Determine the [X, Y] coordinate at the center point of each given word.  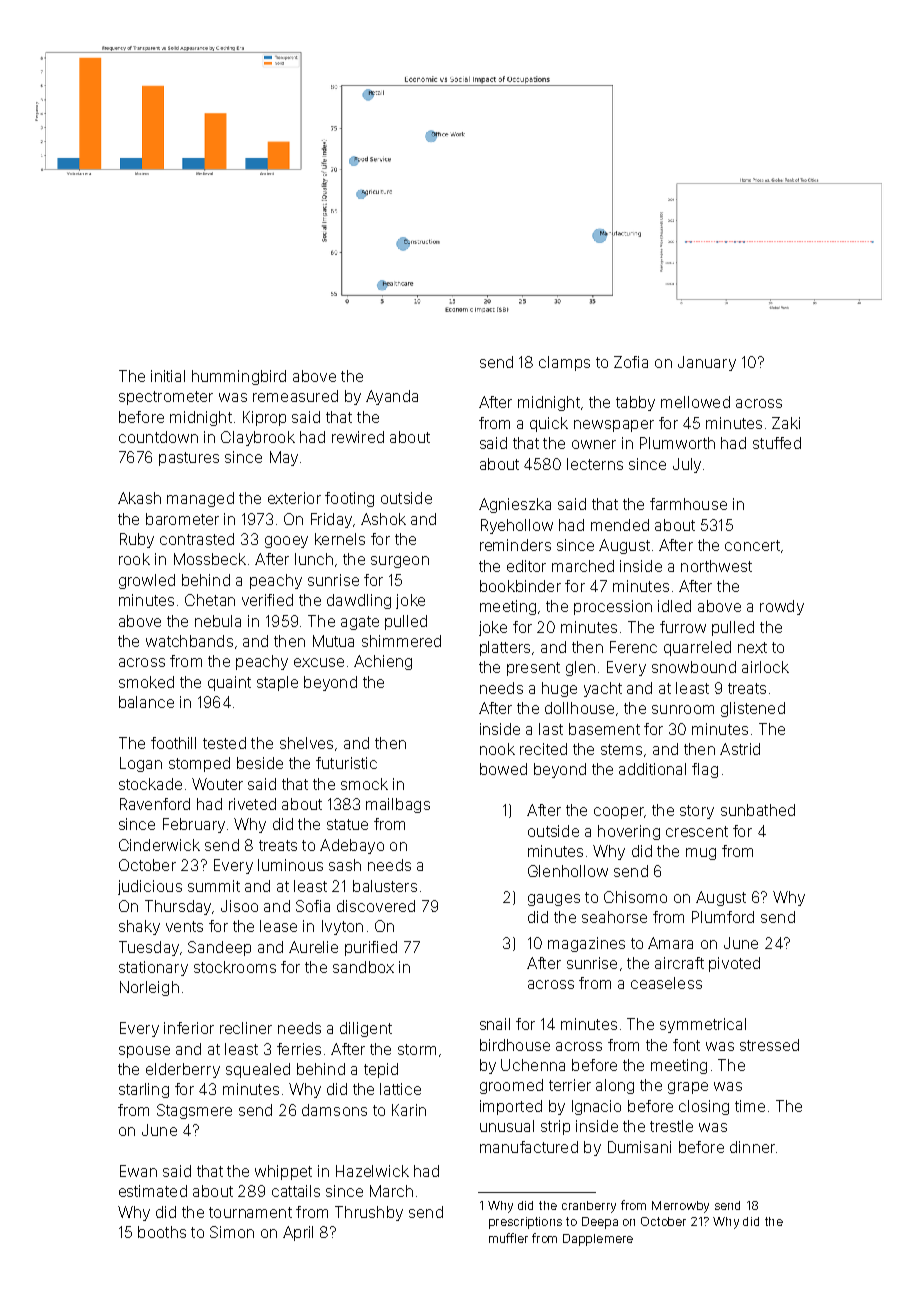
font [686, 1045]
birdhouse [515, 1045]
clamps [564, 363]
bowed [503, 769]
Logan [141, 764]
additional [652, 769]
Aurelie [313, 947]
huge [559, 689]
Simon [232, 1232]
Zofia [631, 362]
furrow [683, 627]
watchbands [189, 641]
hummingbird [239, 377]
